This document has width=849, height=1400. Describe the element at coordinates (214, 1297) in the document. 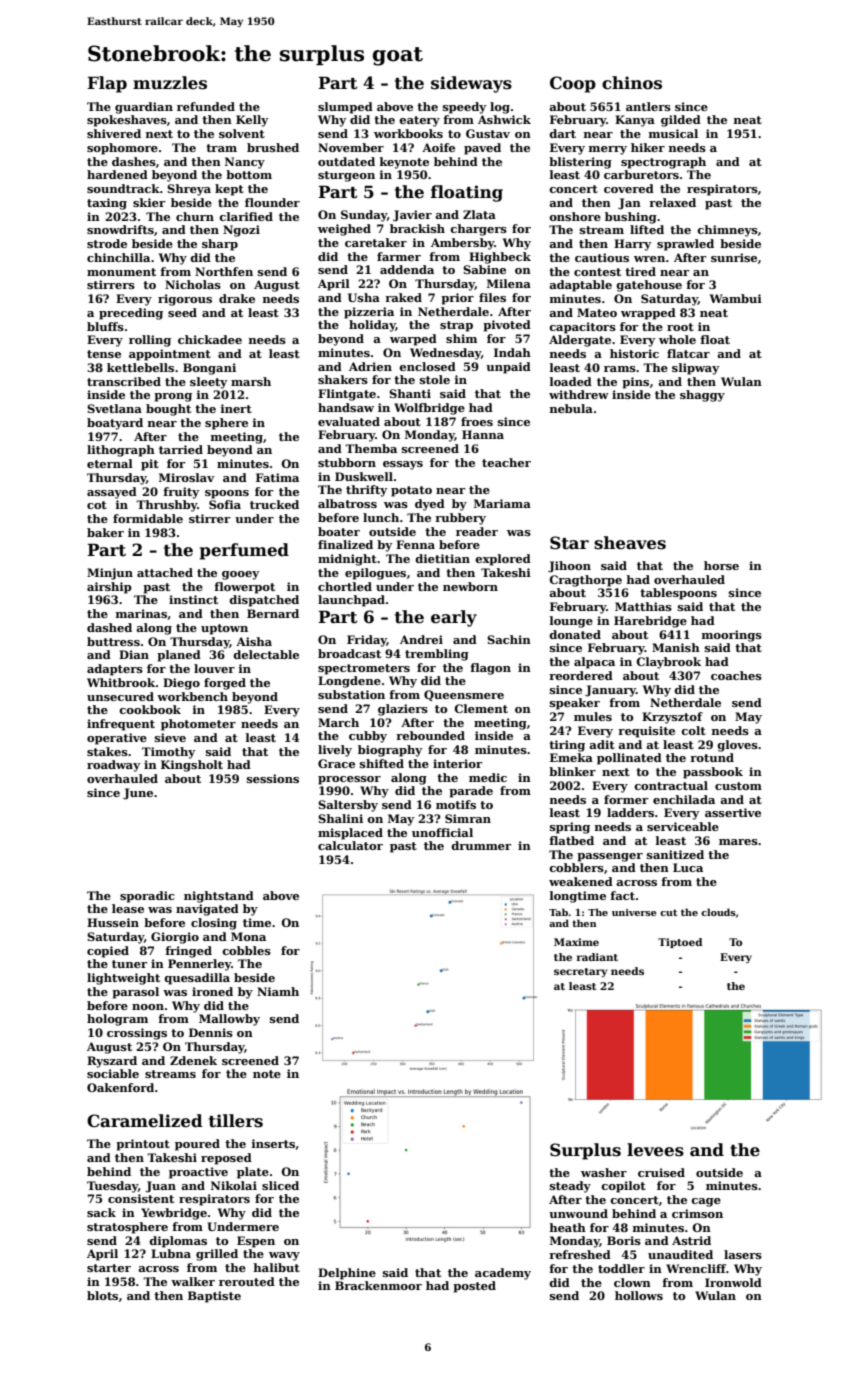

I see `Baptiste` at that location.
